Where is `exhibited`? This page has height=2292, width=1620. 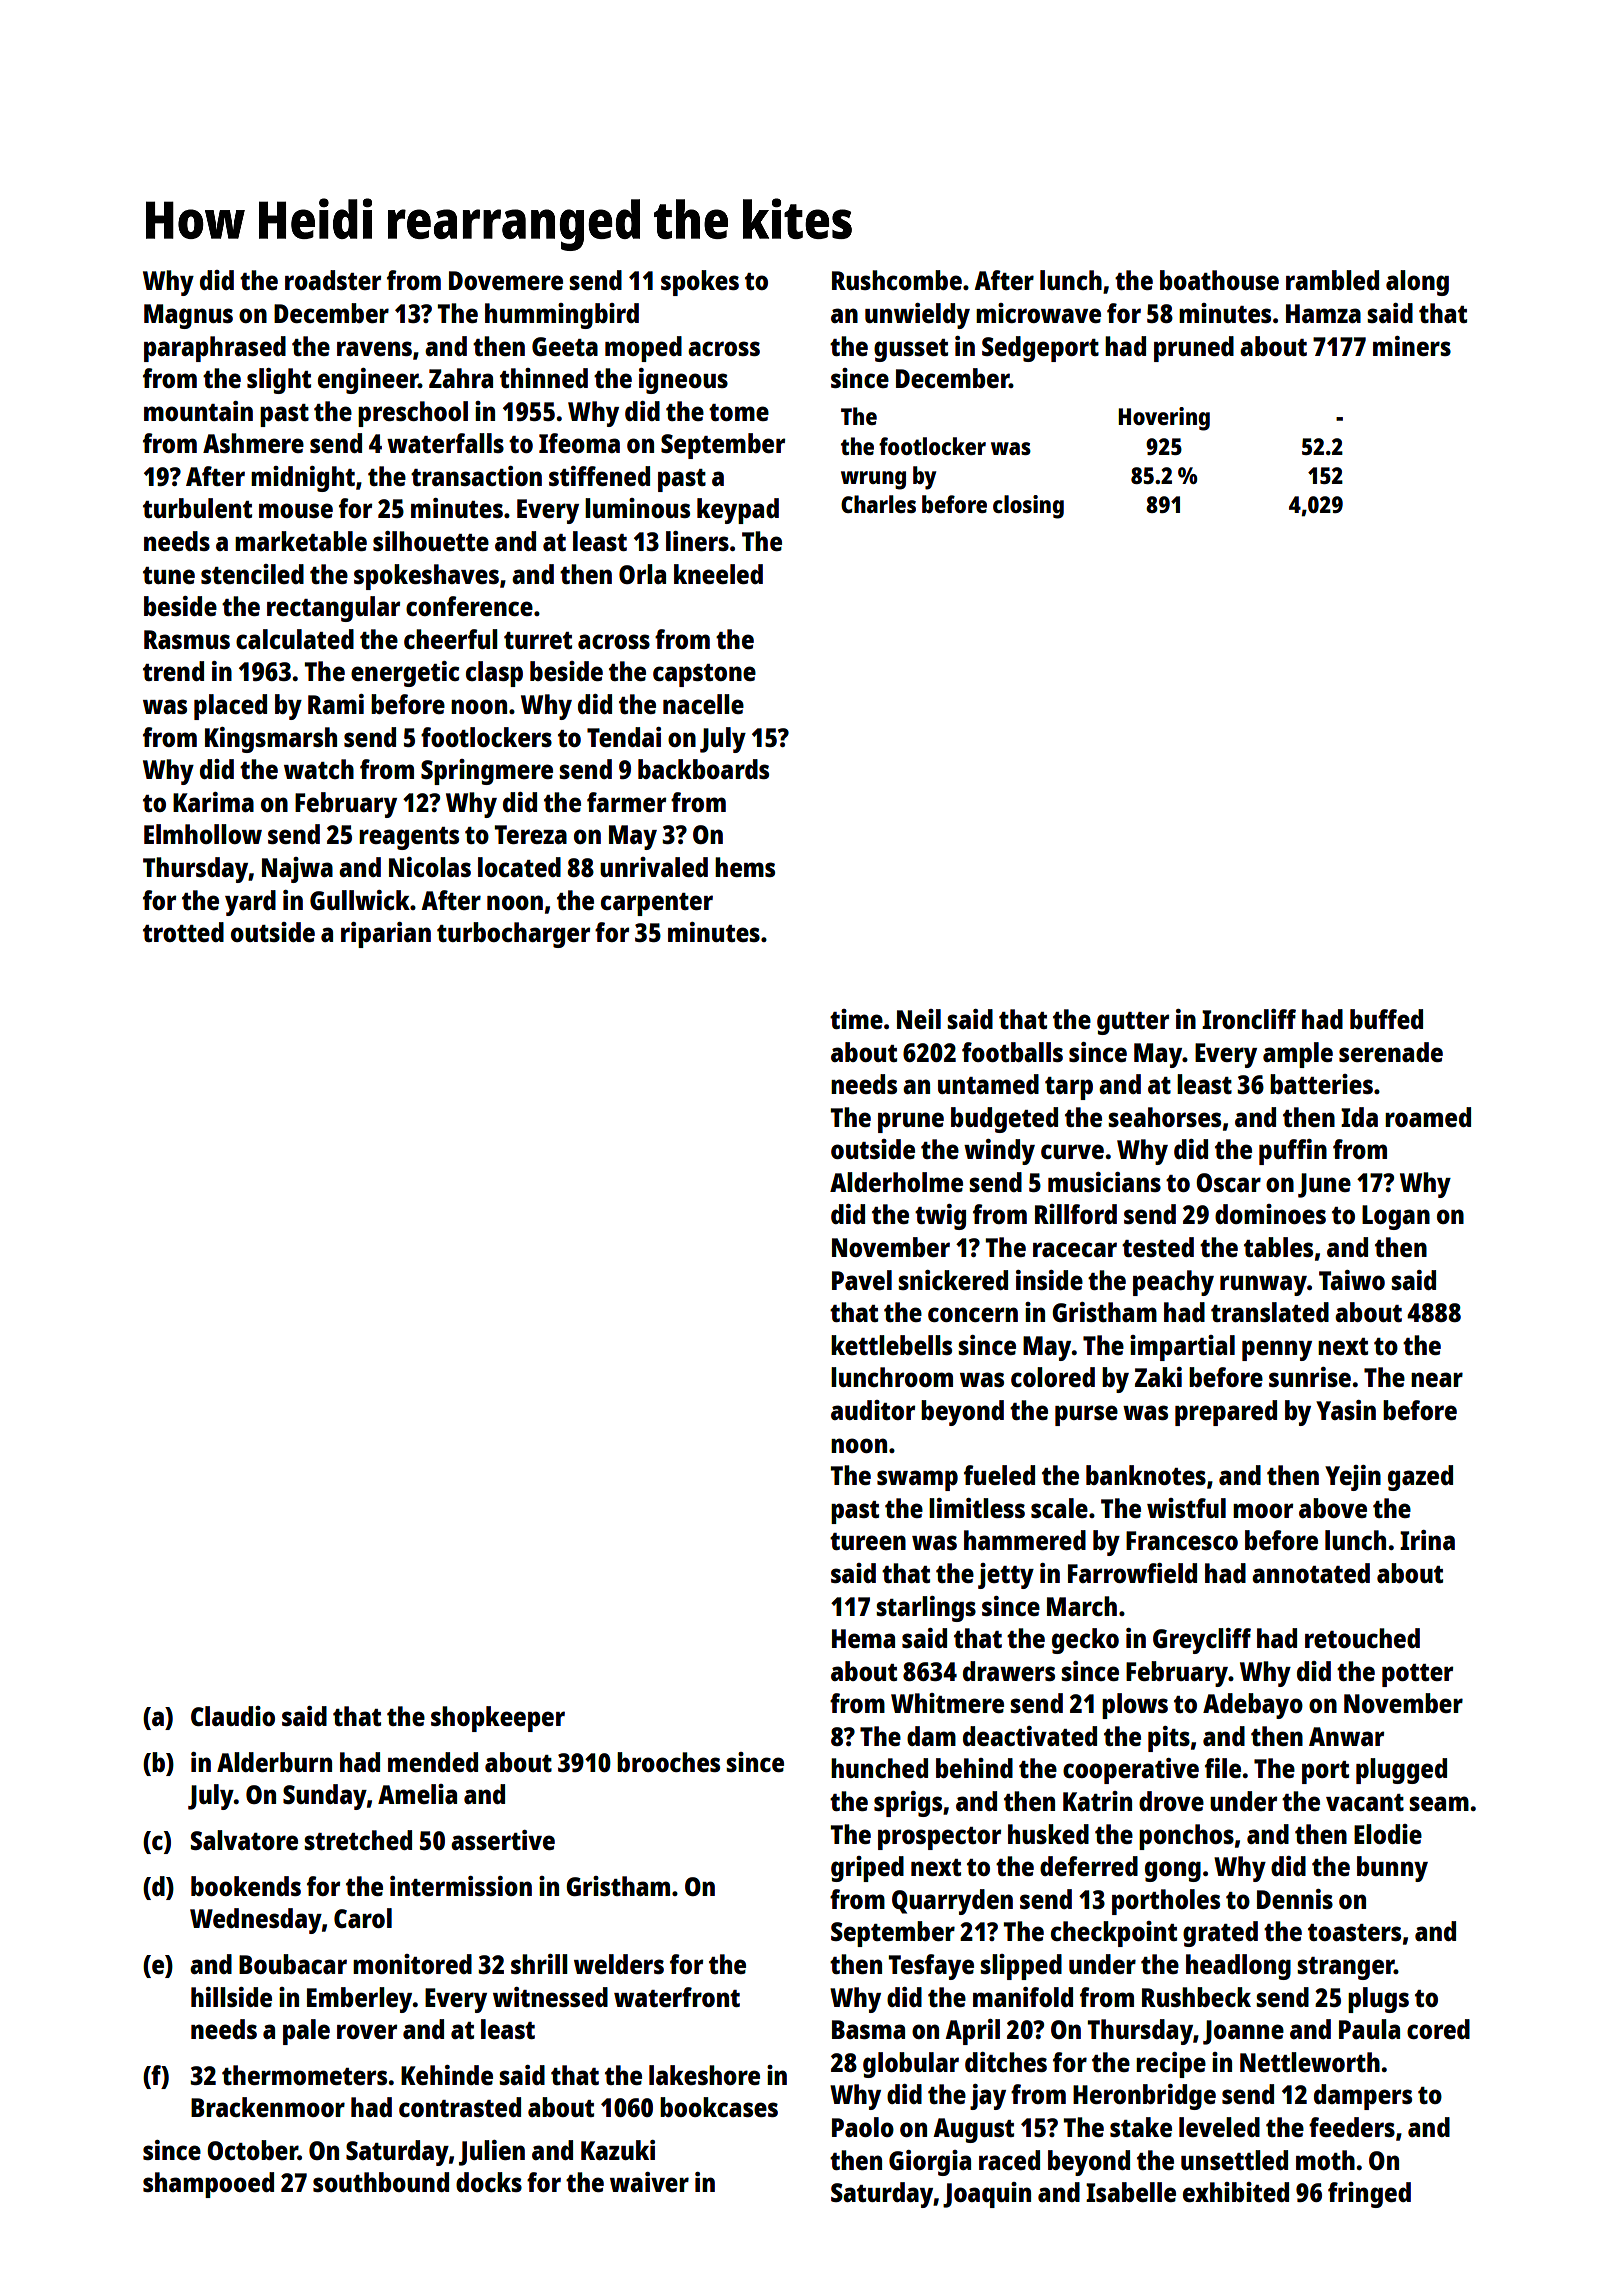 exhibited is located at coordinates (1236, 2192).
